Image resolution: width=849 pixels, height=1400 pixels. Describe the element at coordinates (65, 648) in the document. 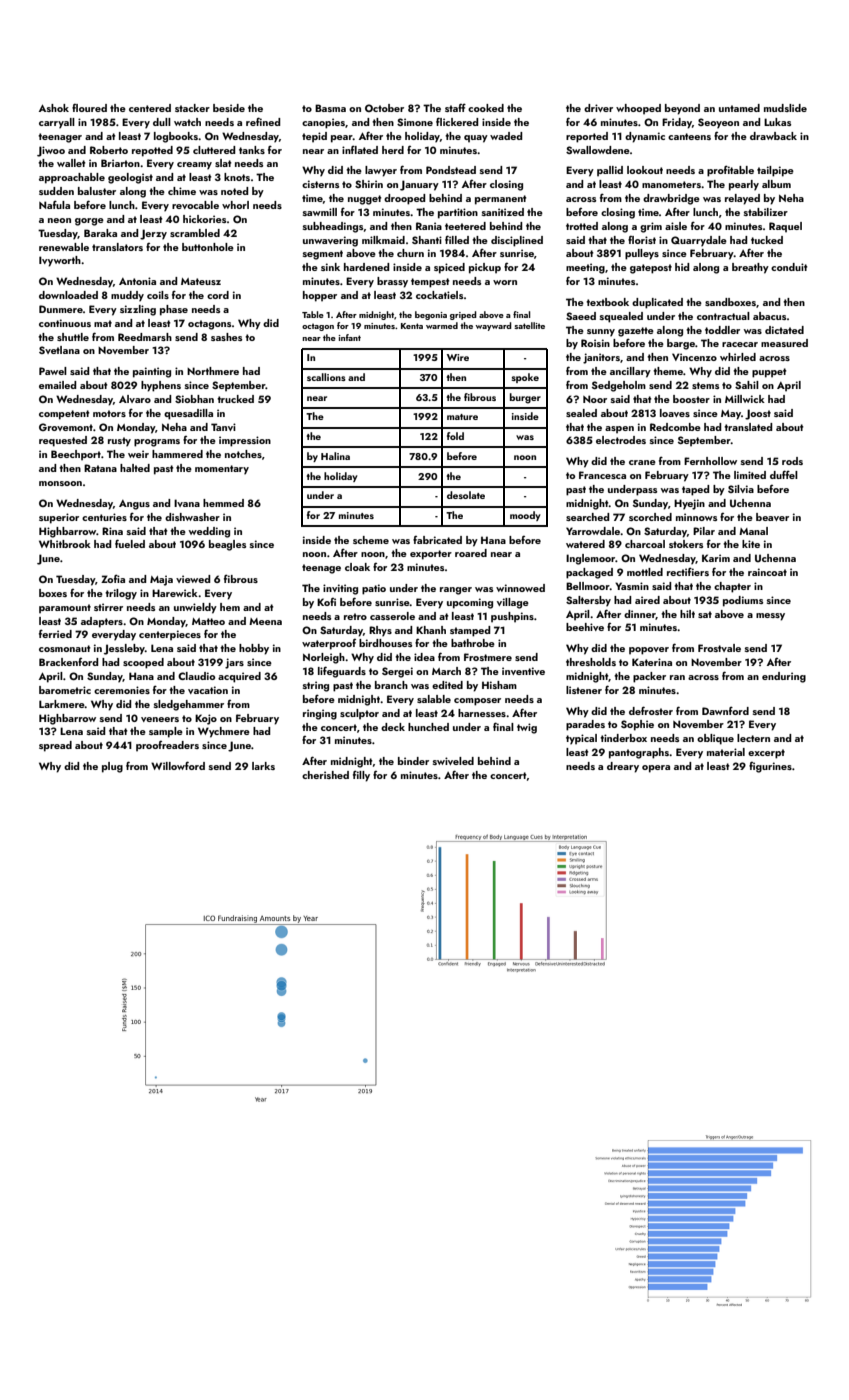

I see `cosmonaut` at that location.
